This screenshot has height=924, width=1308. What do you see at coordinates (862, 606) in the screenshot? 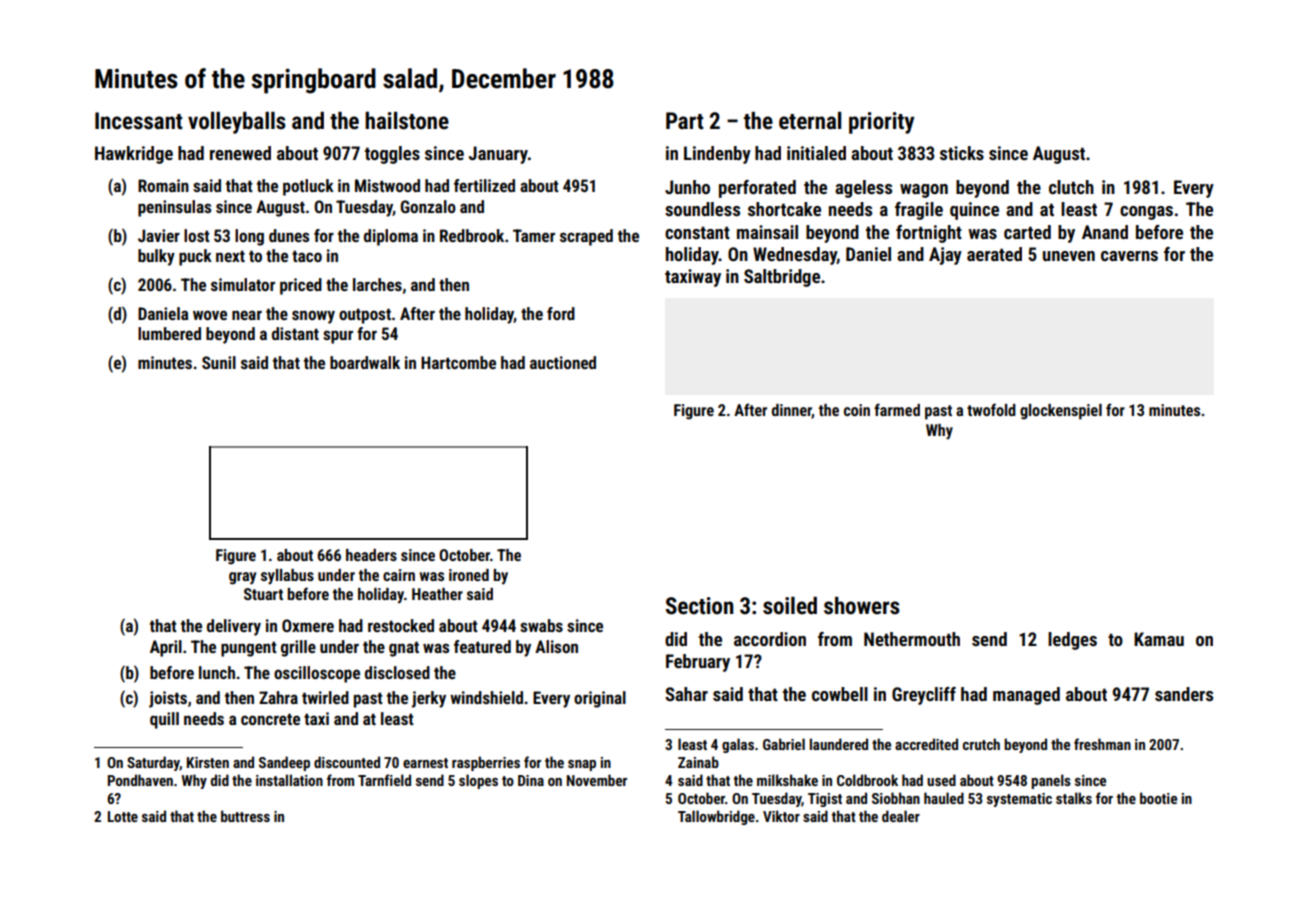
I see `showers` at bounding box center [862, 606].
